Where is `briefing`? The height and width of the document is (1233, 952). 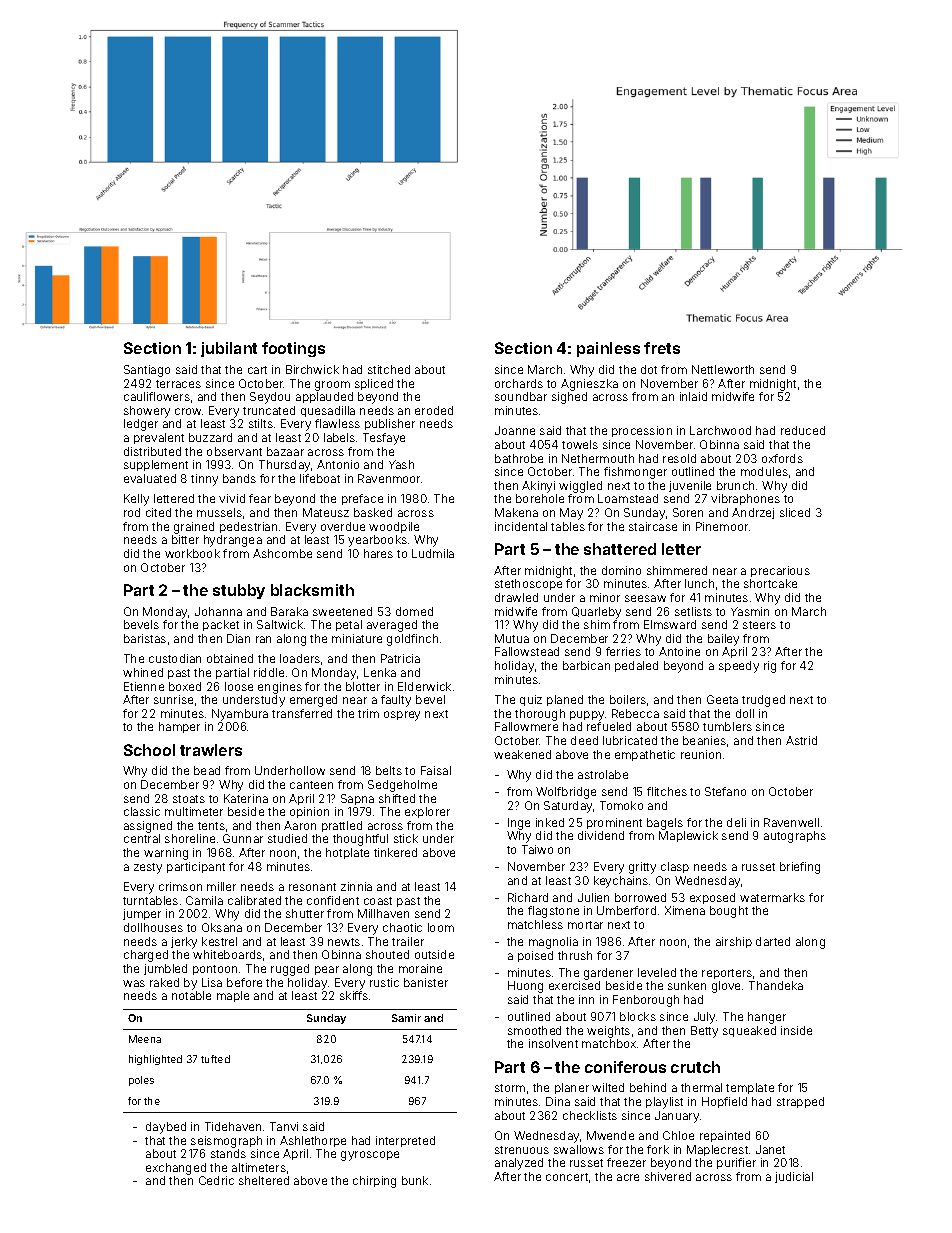
briefing is located at coordinates (800, 868).
